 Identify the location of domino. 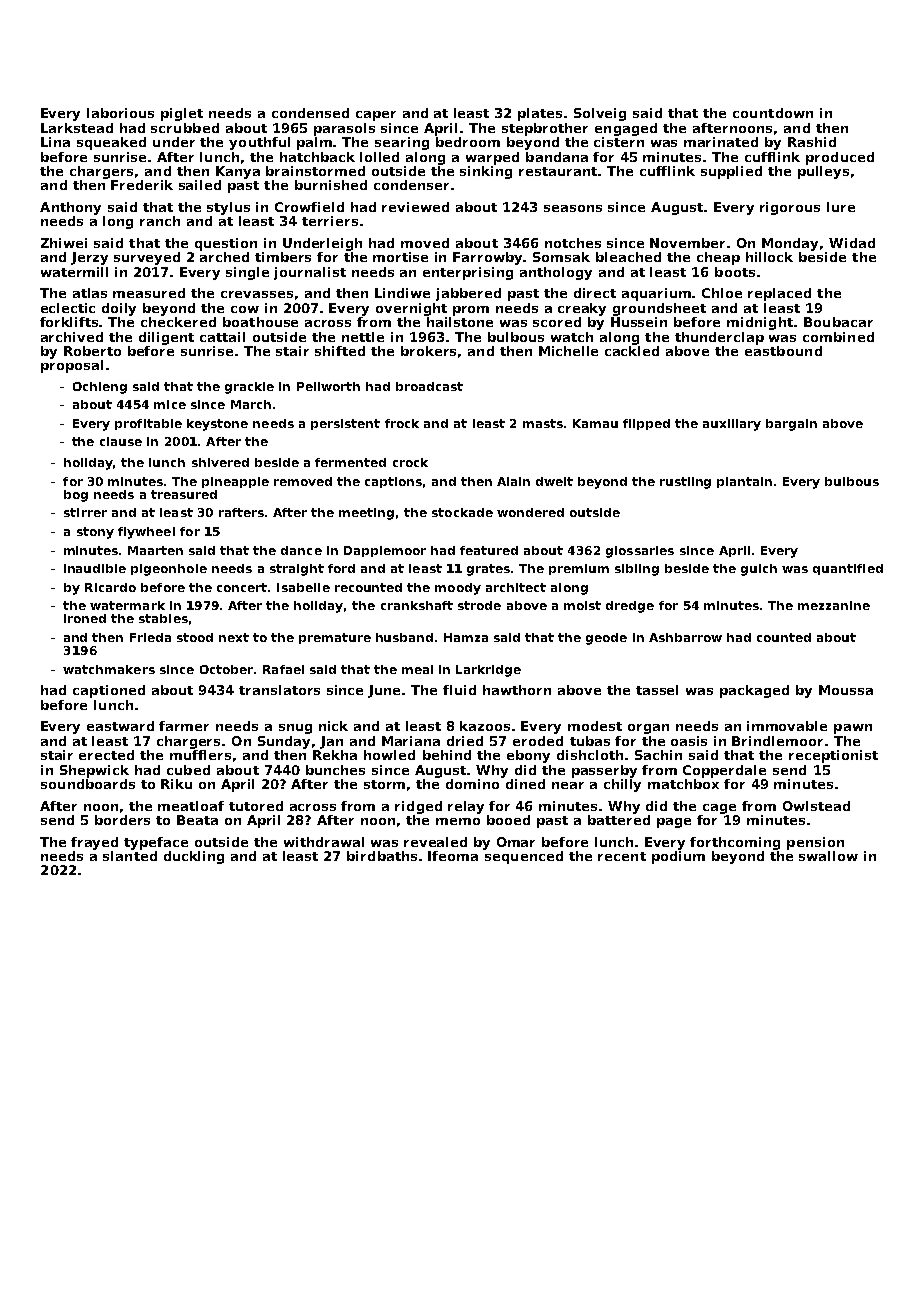
(472, 784).
